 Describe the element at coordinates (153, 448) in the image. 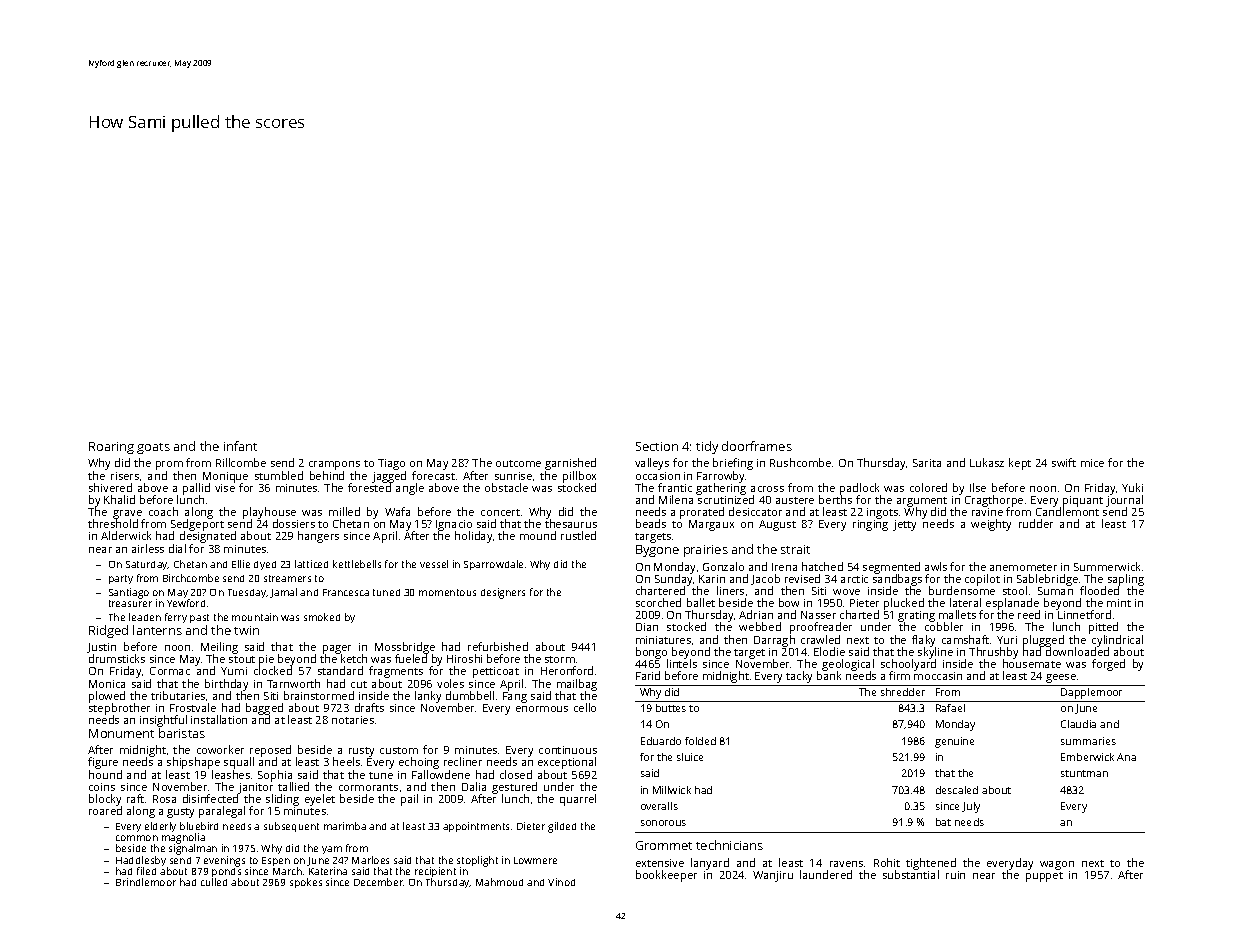

I see `goats` at that location.
